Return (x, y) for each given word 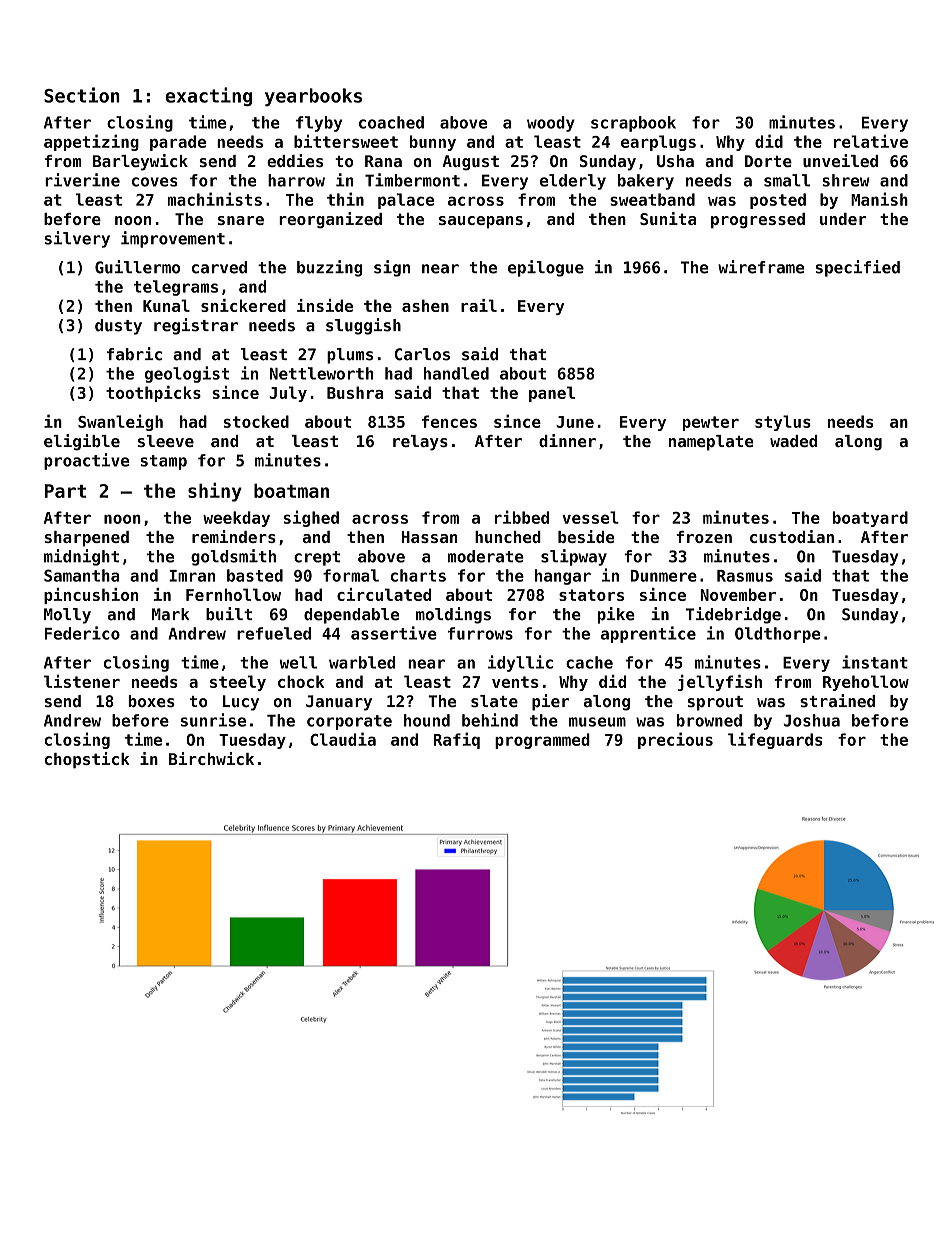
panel (552, 394)
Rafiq (457, 740)
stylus (783, 423)
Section (82, 95)
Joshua (812, 720)
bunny (433, 143)
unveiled (840, 160)
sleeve (166, 441)
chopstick (87, 760)
